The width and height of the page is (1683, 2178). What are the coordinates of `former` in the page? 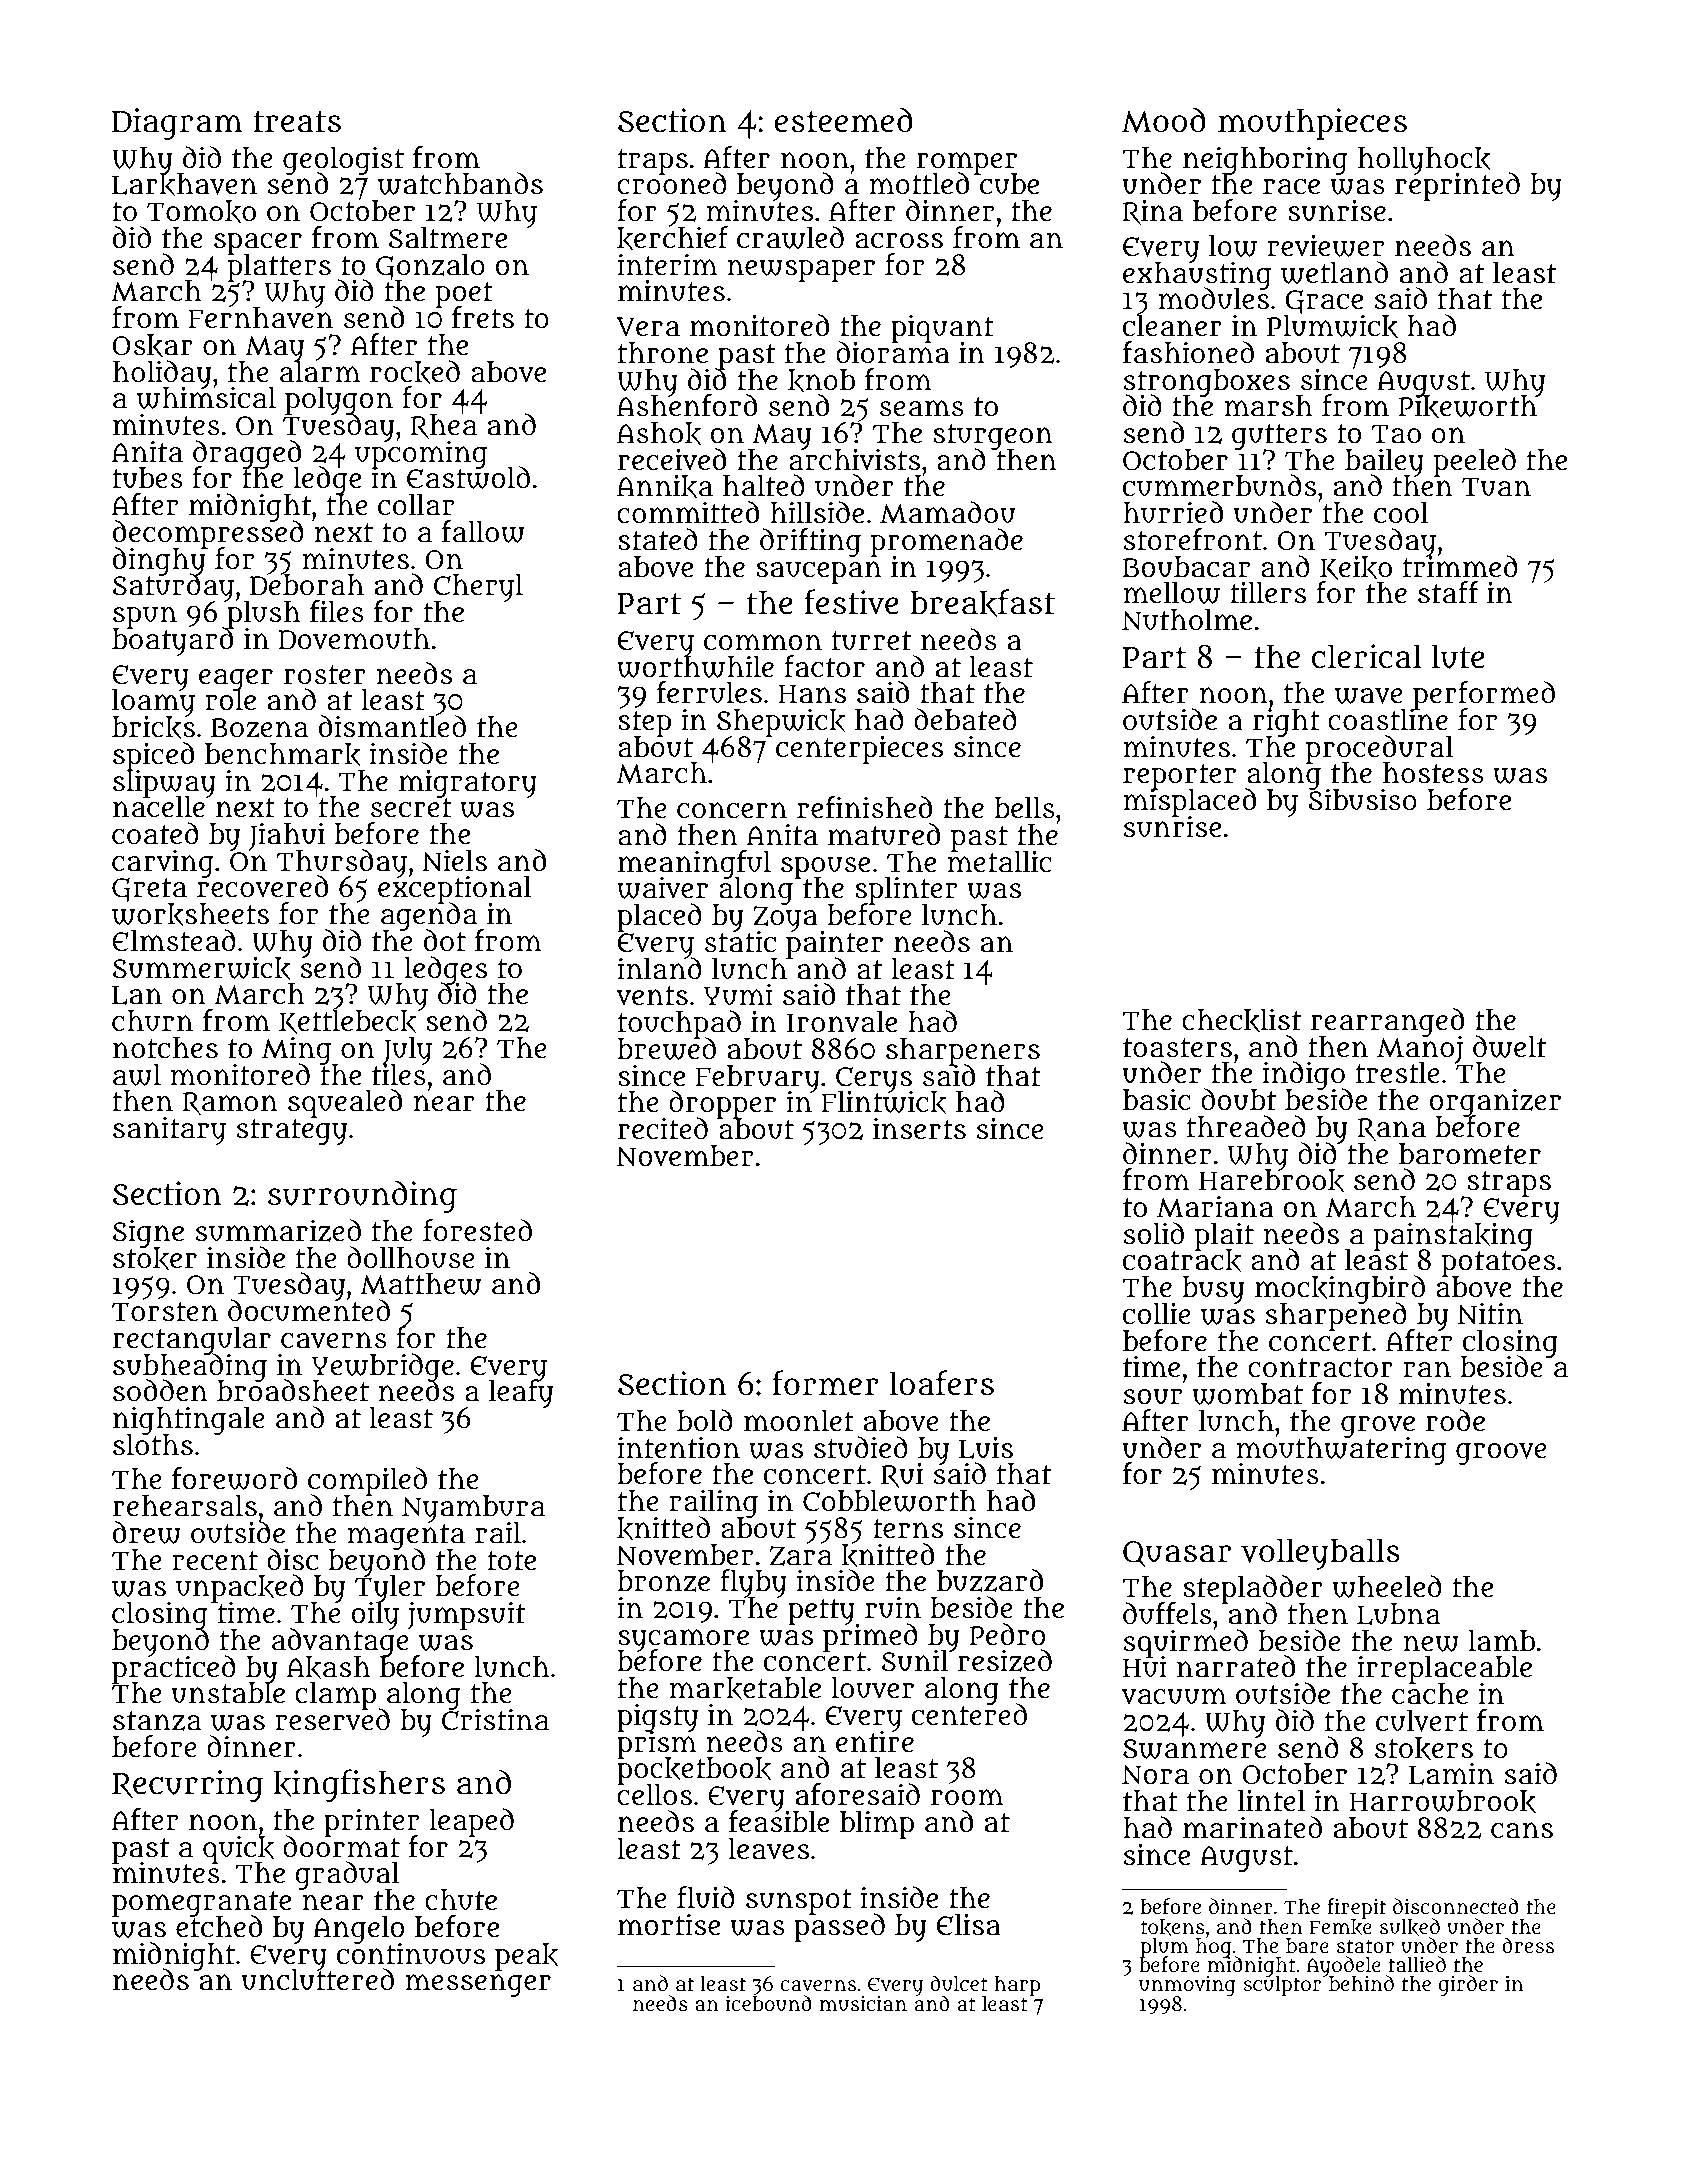 It's located at (825, 1383).
